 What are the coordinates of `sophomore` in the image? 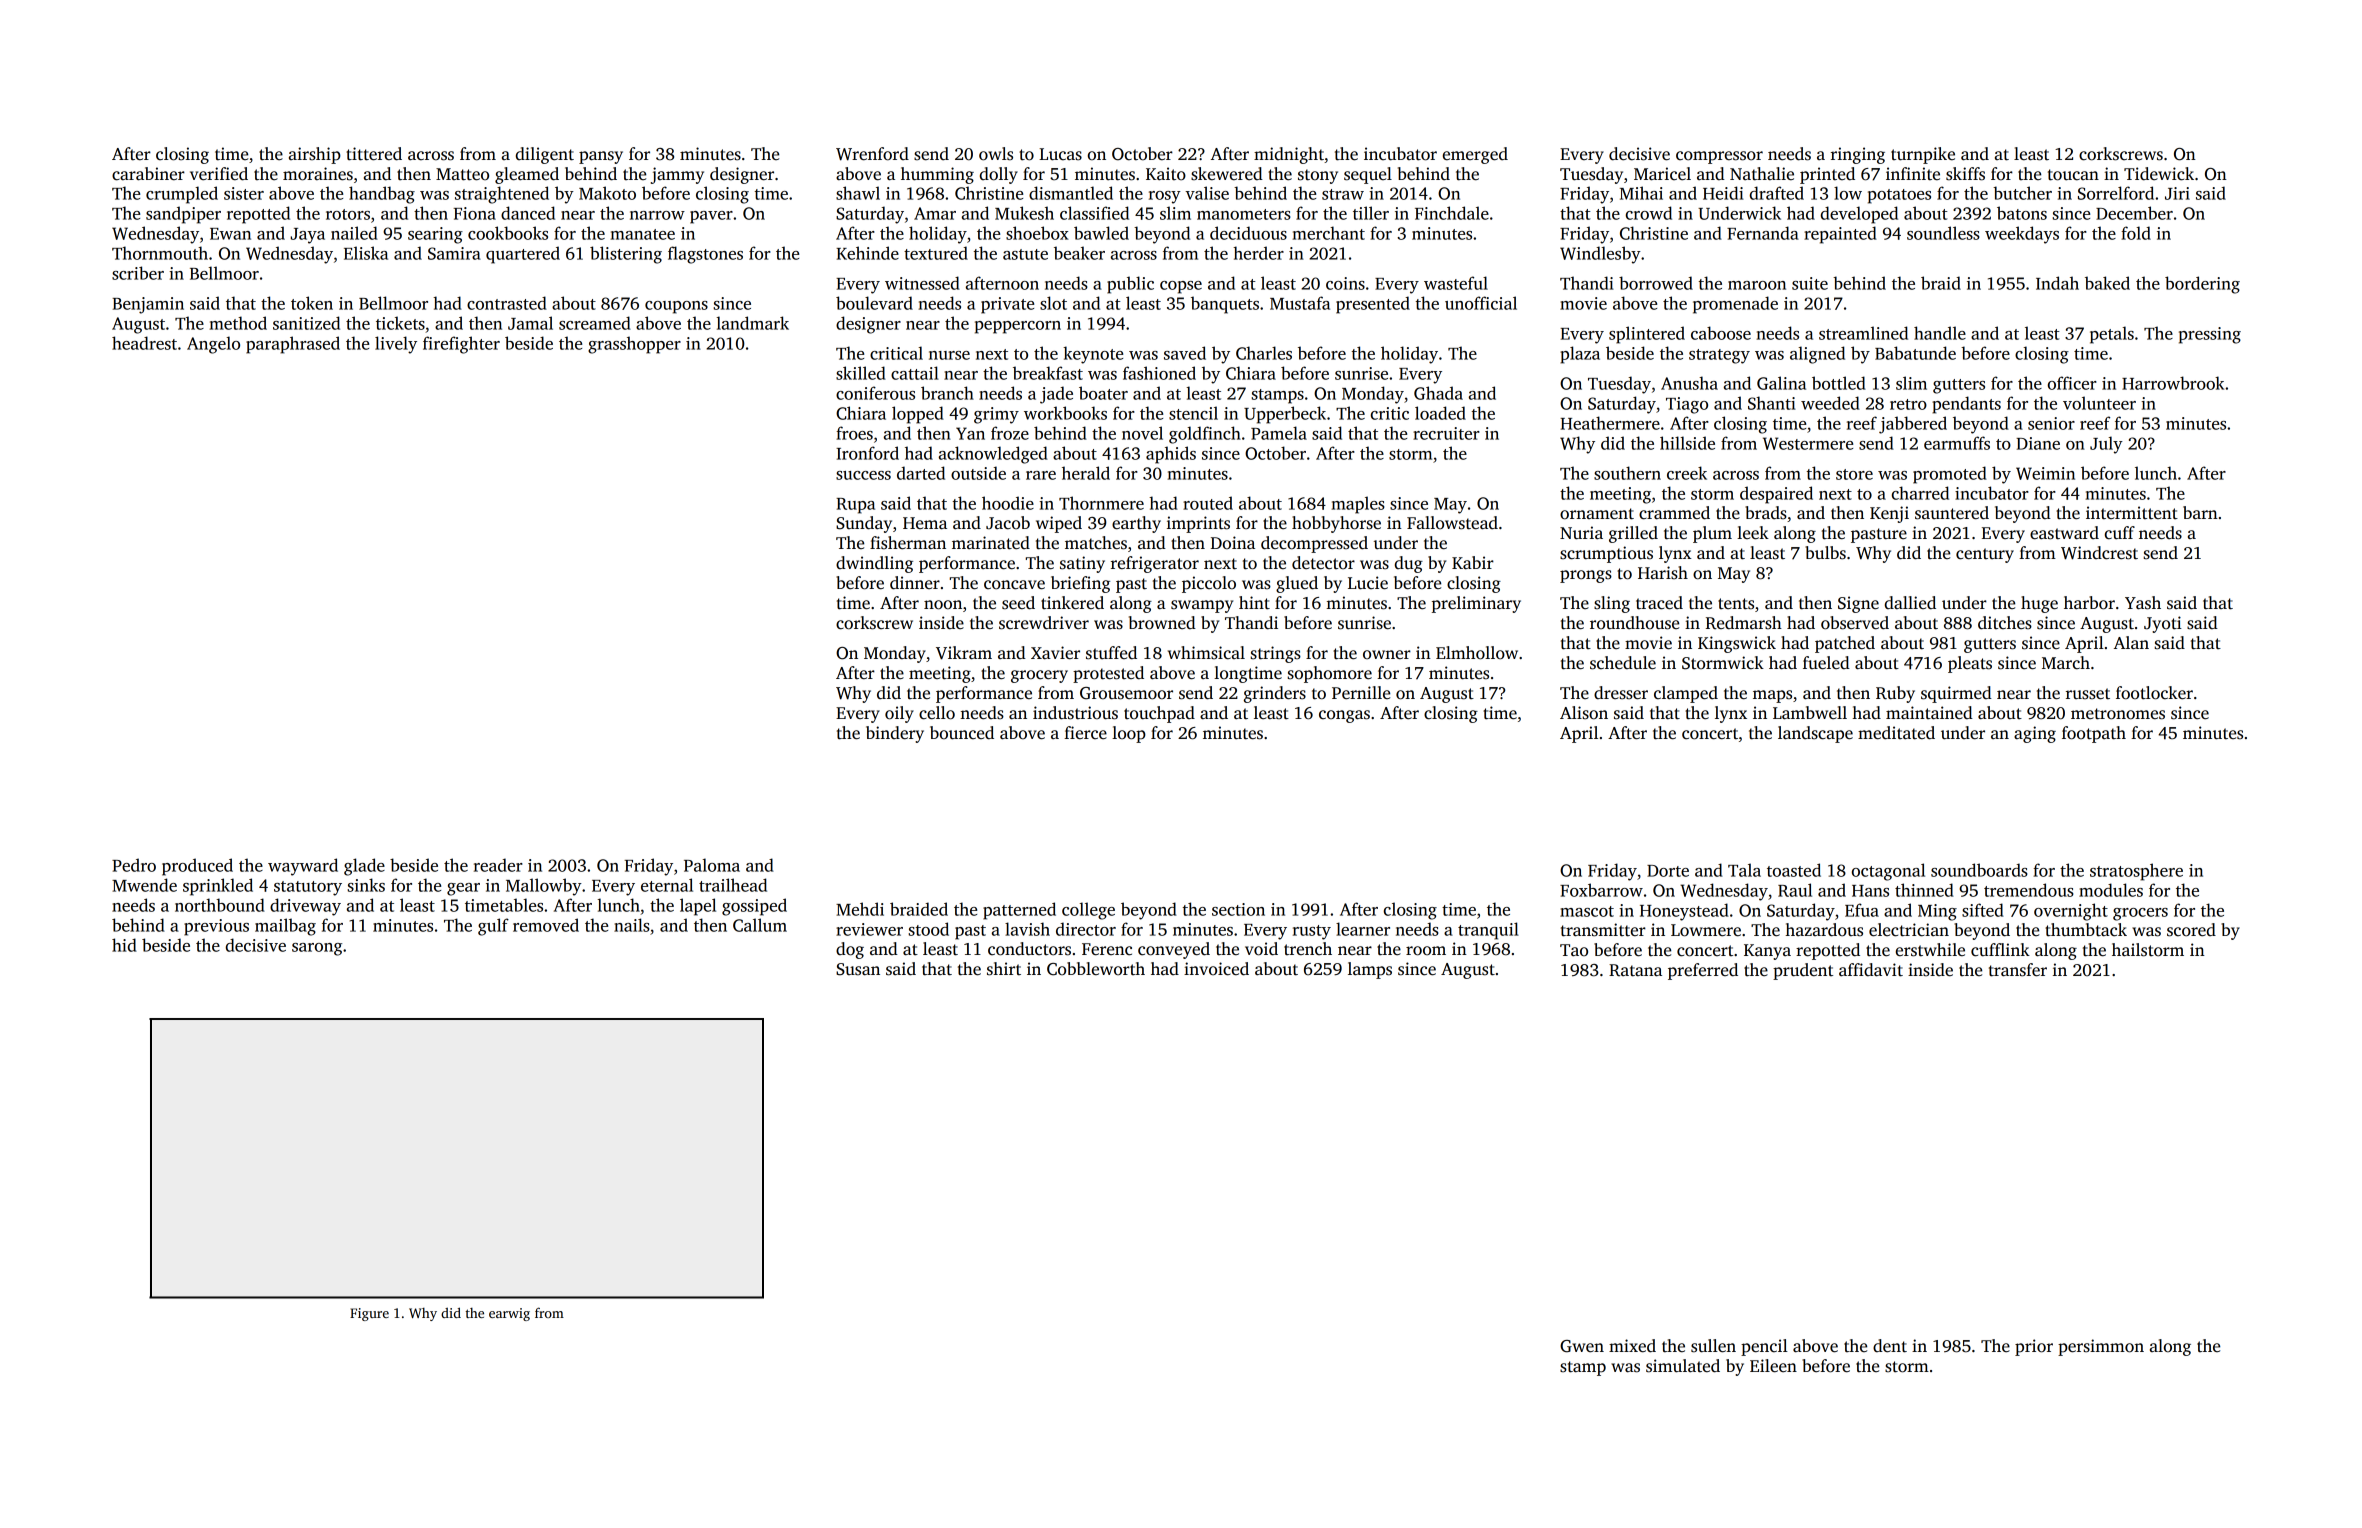 It's located at (1329, 674).
